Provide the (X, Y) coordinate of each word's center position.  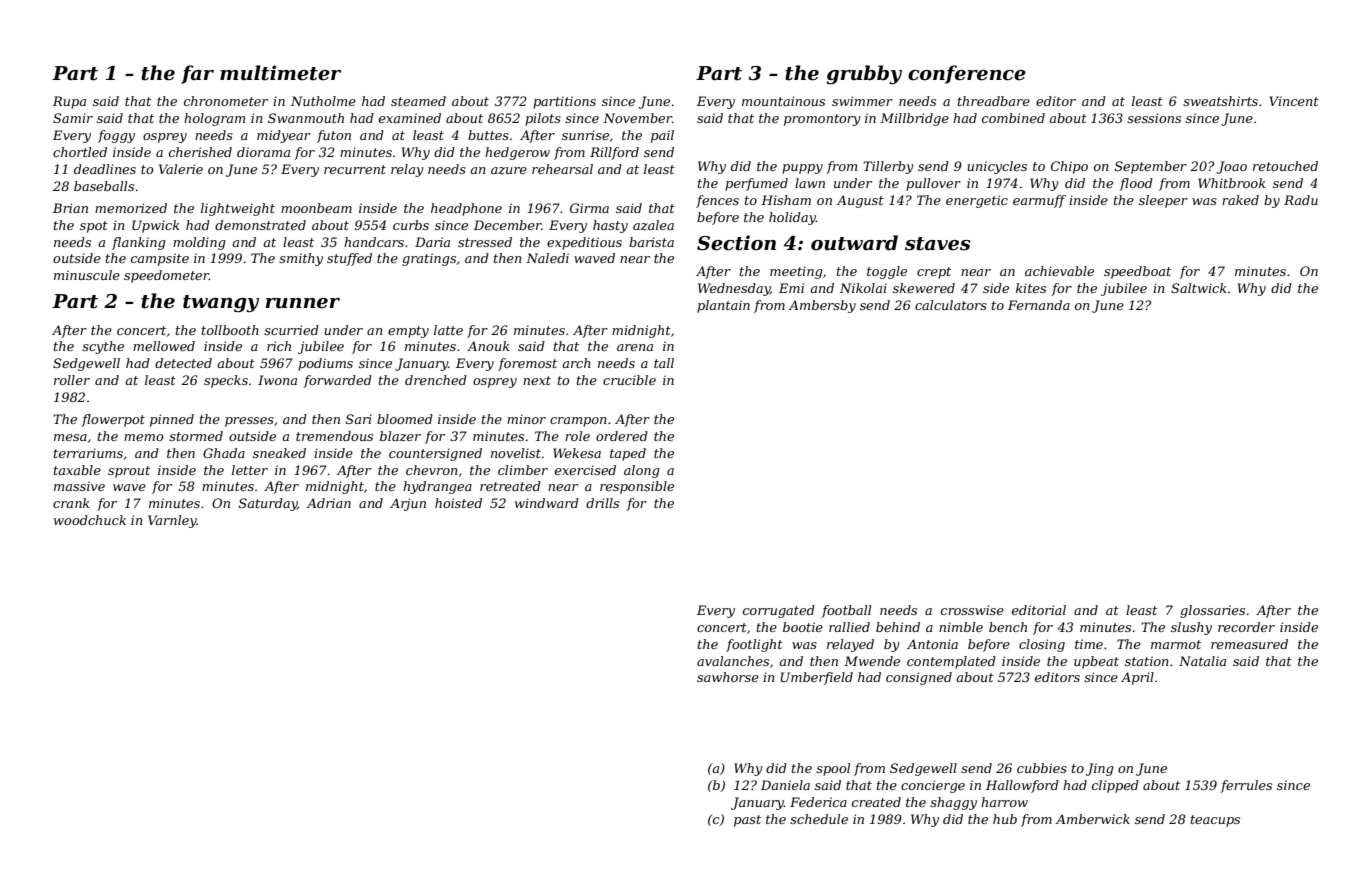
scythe (103, 347)
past (747, 821)
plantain (723, 306)
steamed (418, 101)
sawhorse (728, 677)
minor (526, 419)
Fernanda (1039, 305)
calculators (951, 305)
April (1137, 678)
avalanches (733, 661)
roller (72, 380)
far (197, 74)
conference (967, 74)
